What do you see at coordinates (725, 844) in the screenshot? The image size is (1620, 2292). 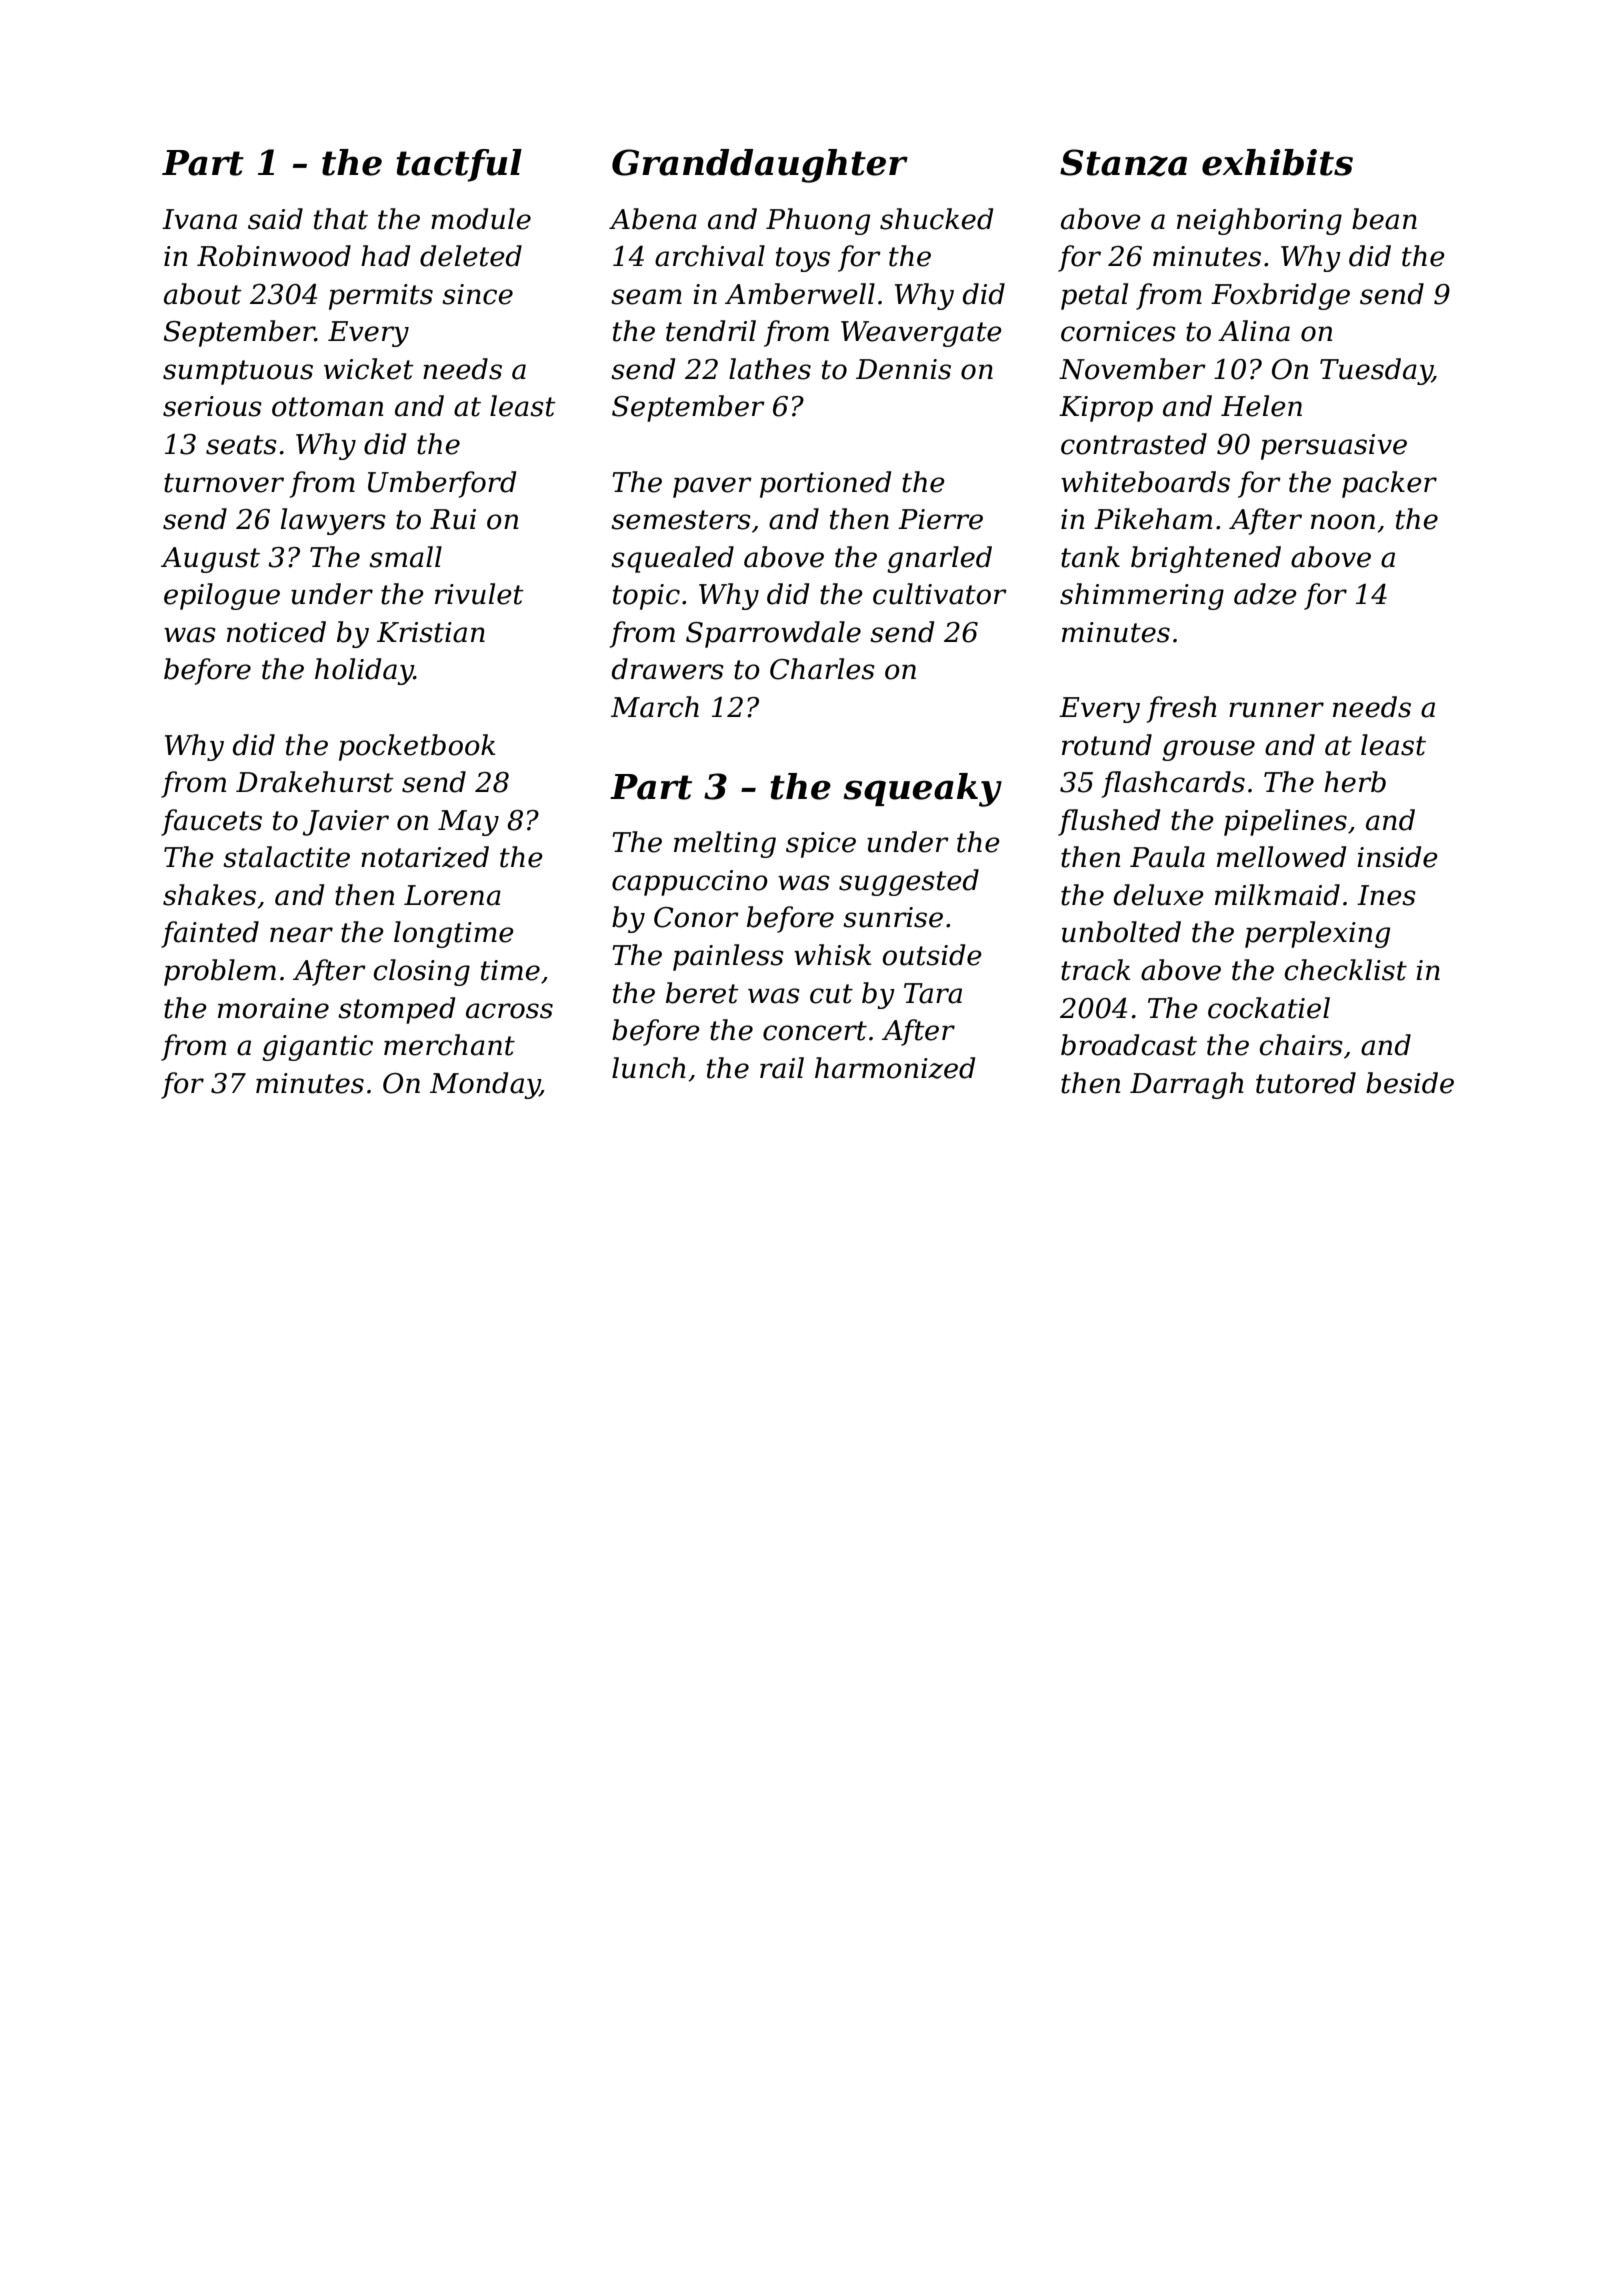 I see `melting` at bounding box center [725, 844].
